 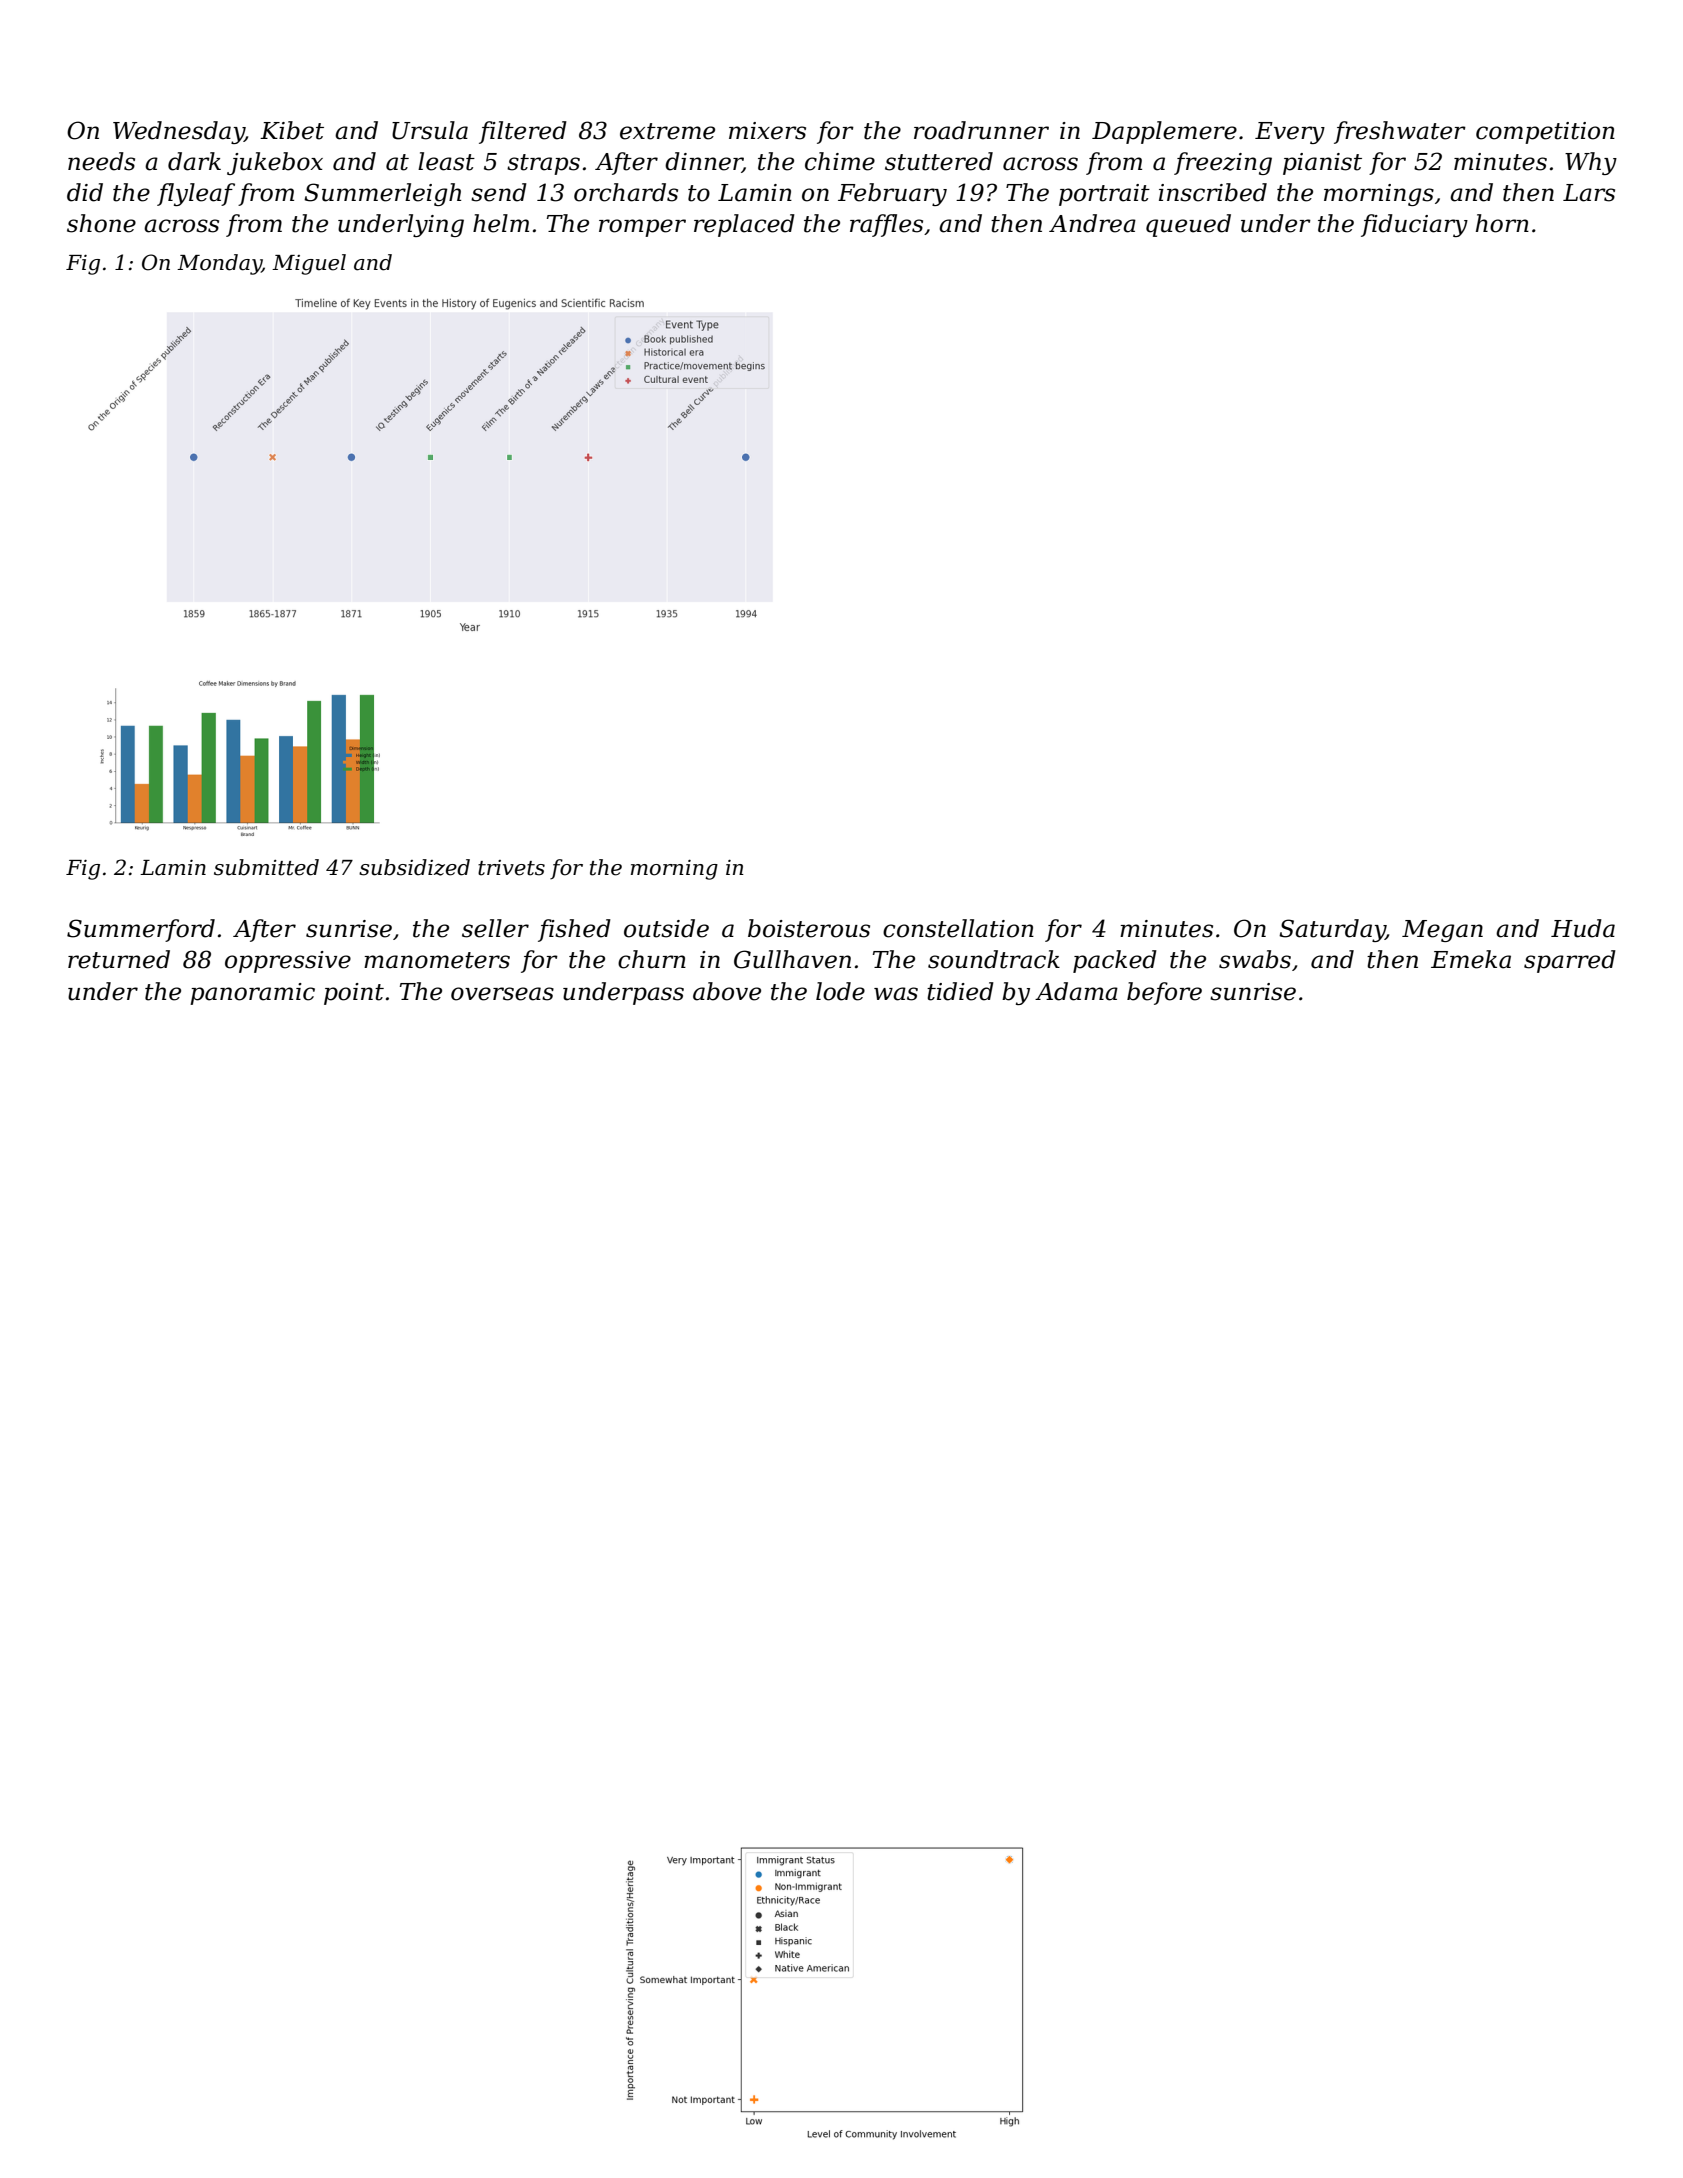 What do you see at coordinates (275, 163) in the image?
I see `jukebox` at bounding box center [275, 163].
